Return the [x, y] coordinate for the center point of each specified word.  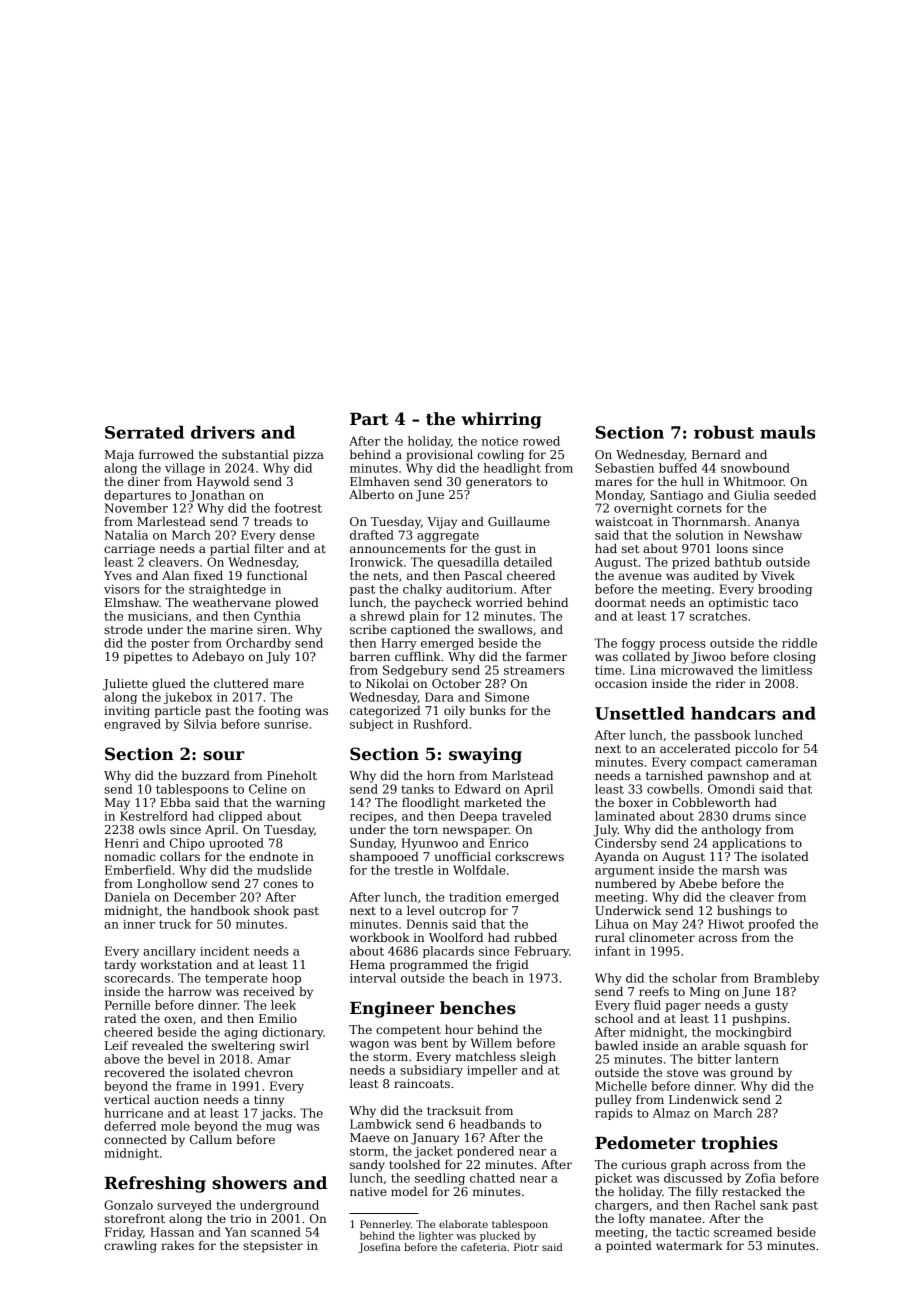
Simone [507, 697]
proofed [771, 925]
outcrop [462, 912]
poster [170, 644]
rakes [177, 1245]
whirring [501, 420]
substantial [255, 454]
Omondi [731, 789]
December [205, 897]
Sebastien [624, 468]
